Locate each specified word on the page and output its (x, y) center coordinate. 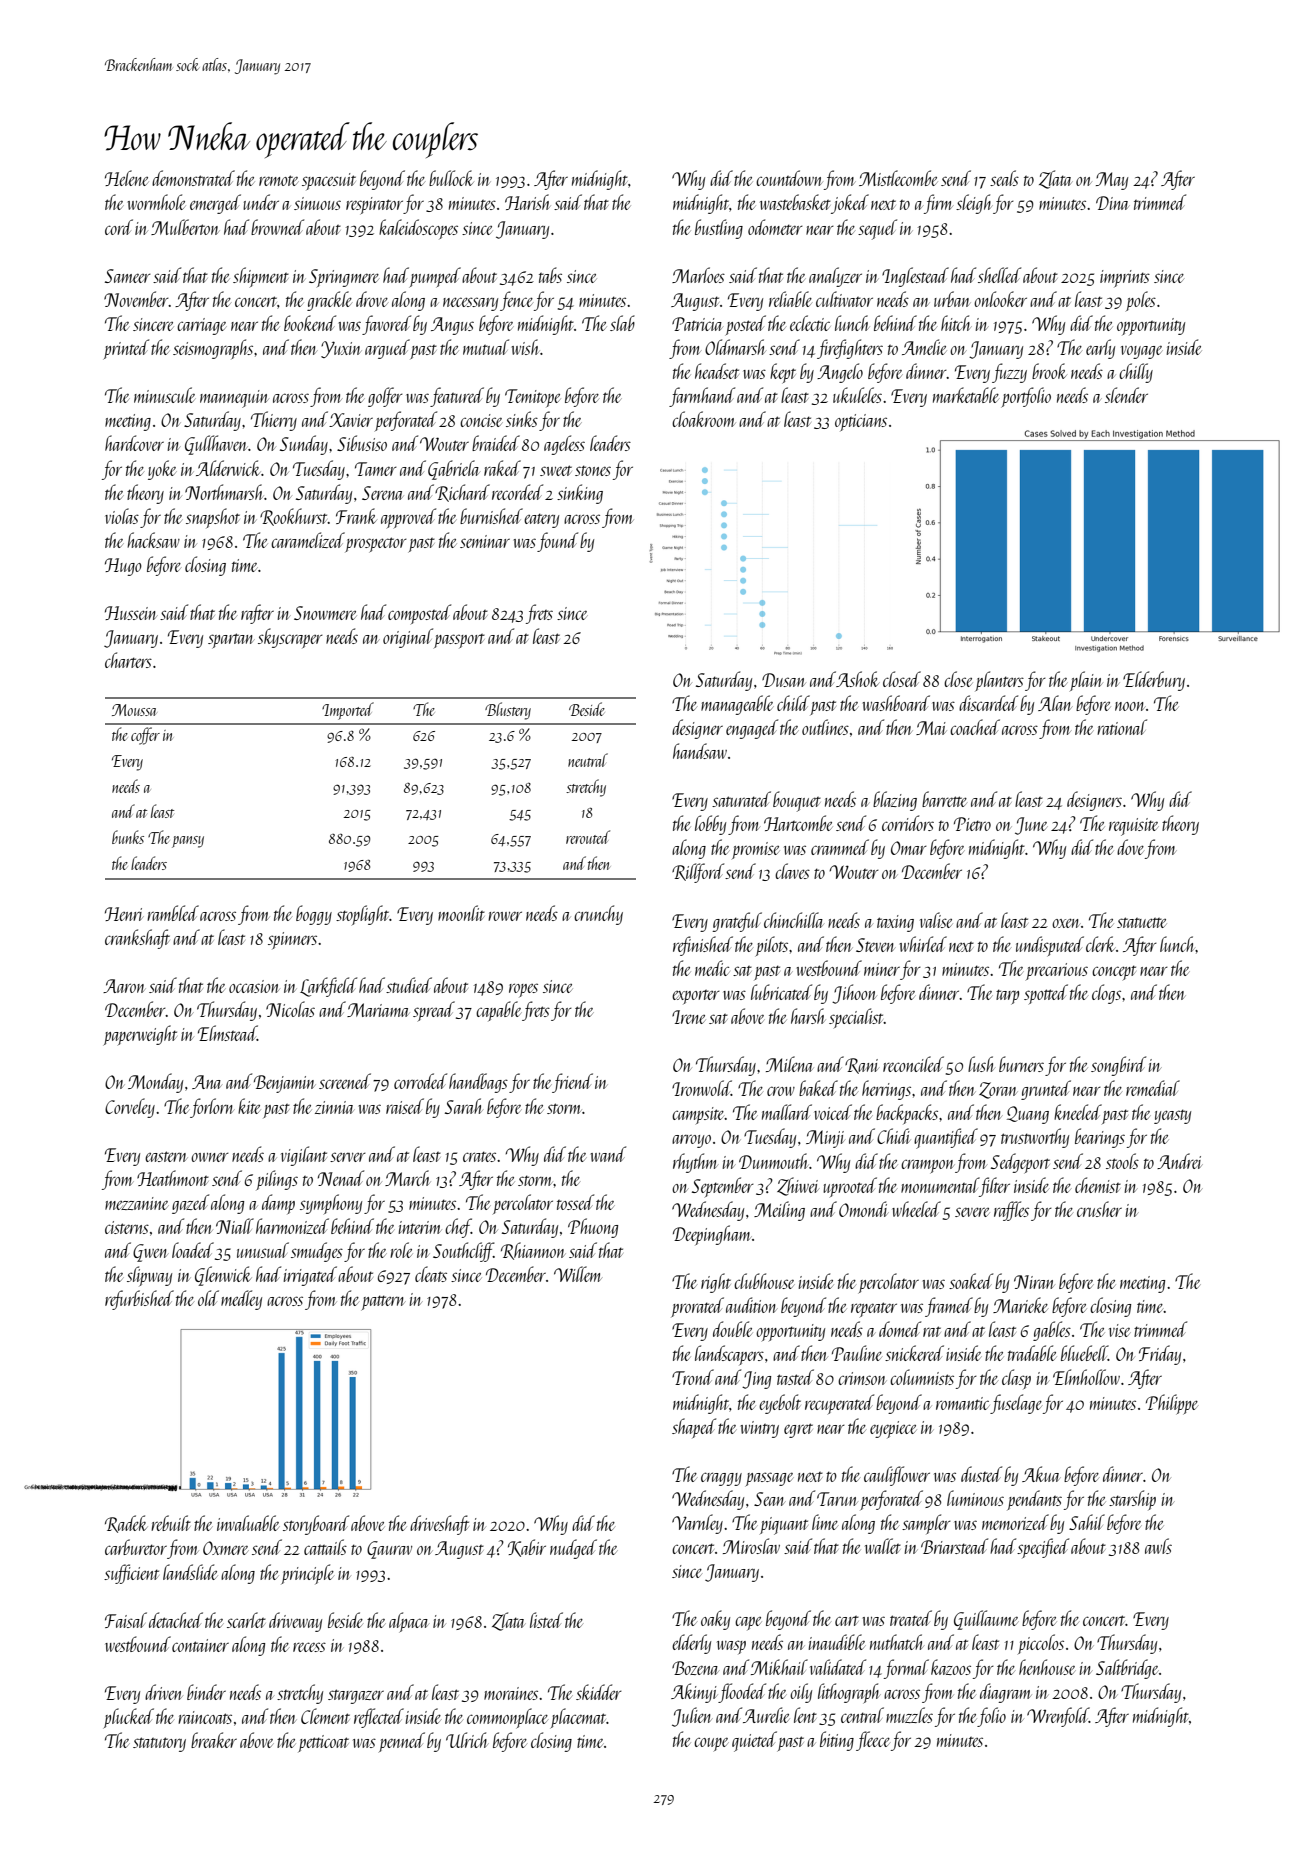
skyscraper (290, 638)
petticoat (323, 1743)
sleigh (974, 204)
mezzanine (137, 1203)
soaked (971, 1281)
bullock (451, 178)
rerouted (588, 837)
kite (249, 1106)
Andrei (1180, 1161)
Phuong (593, 1228)
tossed (575, 1202)
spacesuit (329, 181)
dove (1130, 847)
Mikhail (779, 1667)
